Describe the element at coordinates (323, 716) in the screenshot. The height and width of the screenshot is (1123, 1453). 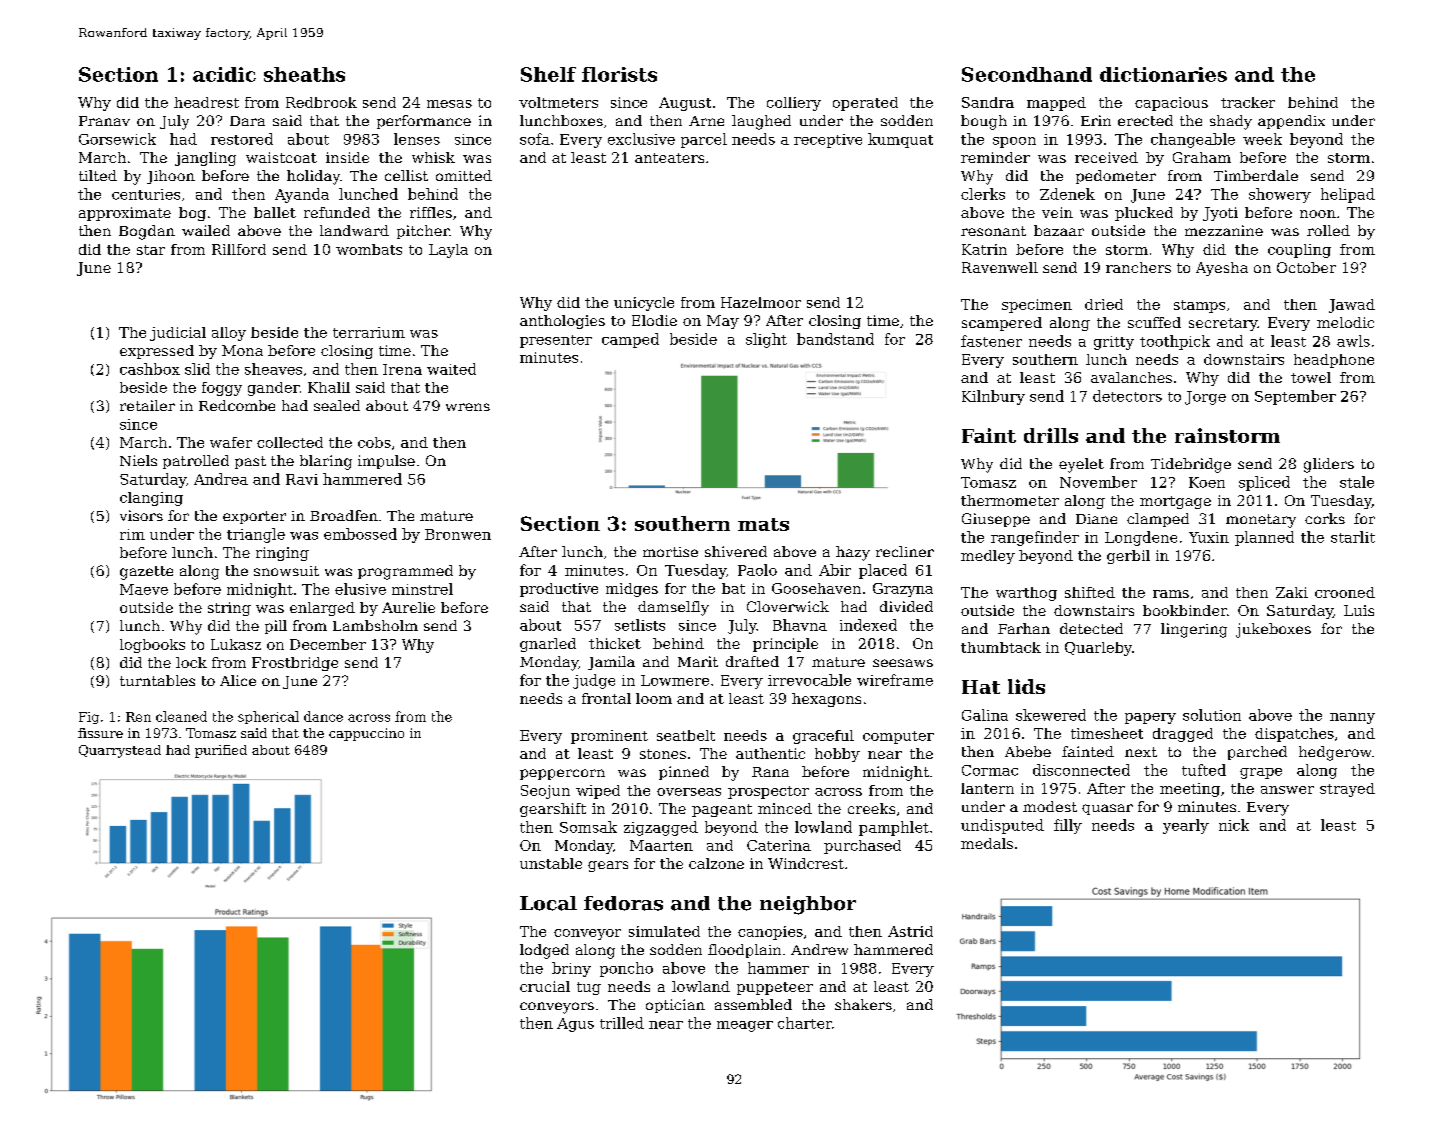
I see `dance` at that location.
